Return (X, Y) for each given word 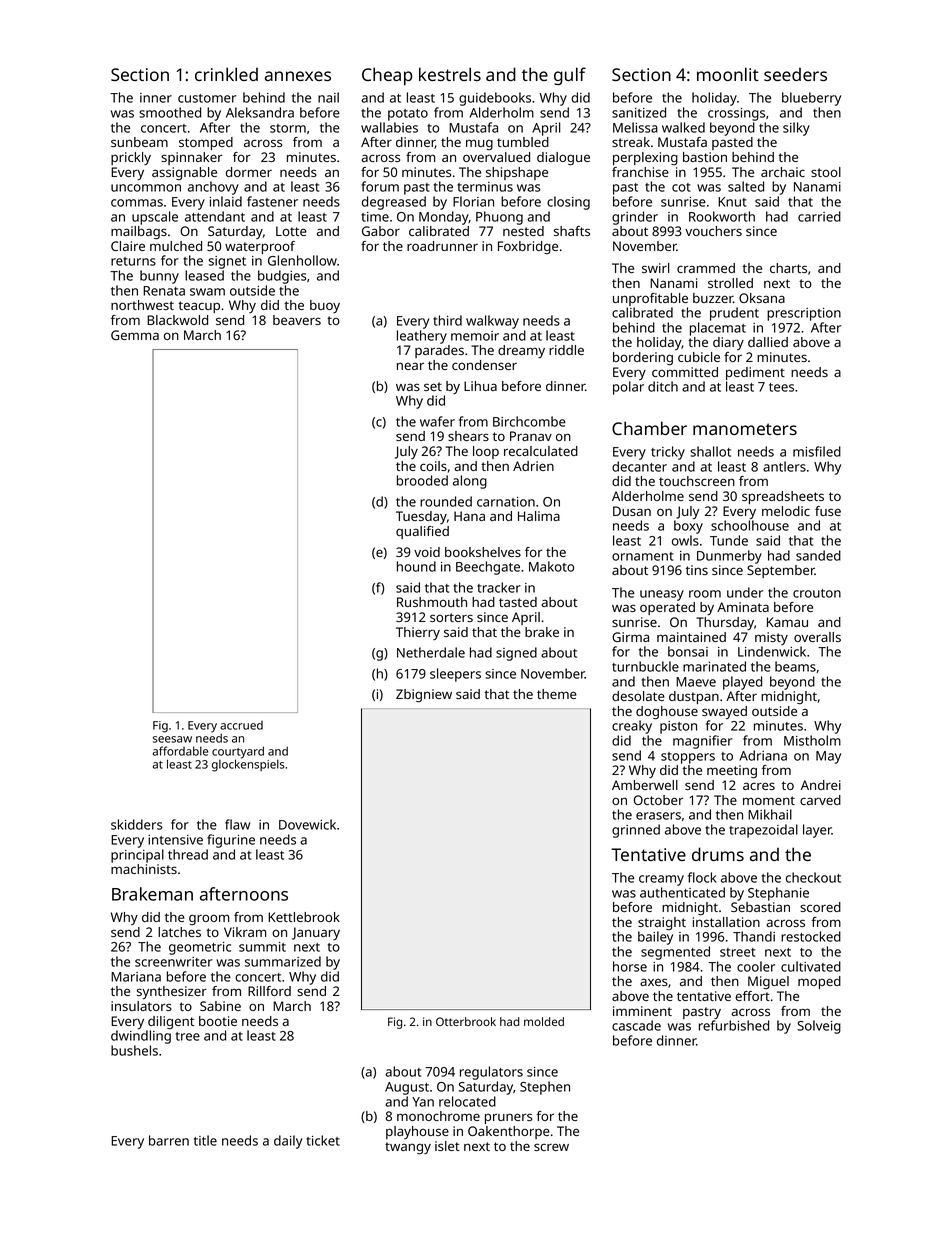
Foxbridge (528, 247)
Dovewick (307, 824)
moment (769, 800)
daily (288, 1142)
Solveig (819, 1027)
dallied (768, 342)
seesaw (172, 739)
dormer (249, 172)
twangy (408, 1148)
